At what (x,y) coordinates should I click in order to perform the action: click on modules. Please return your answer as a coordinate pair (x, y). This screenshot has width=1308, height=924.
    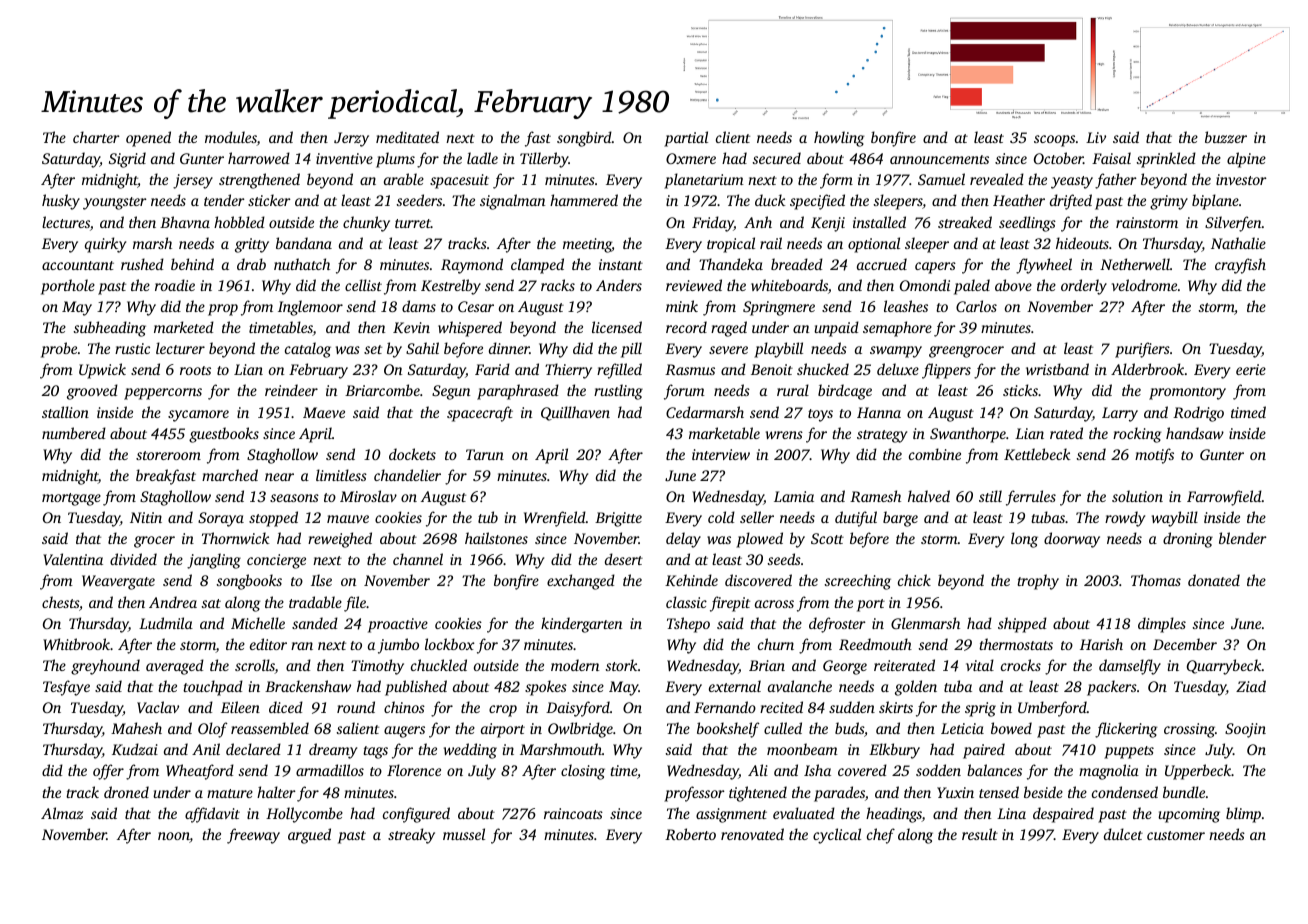
    Looking at the image, I should click on (231, 138).
